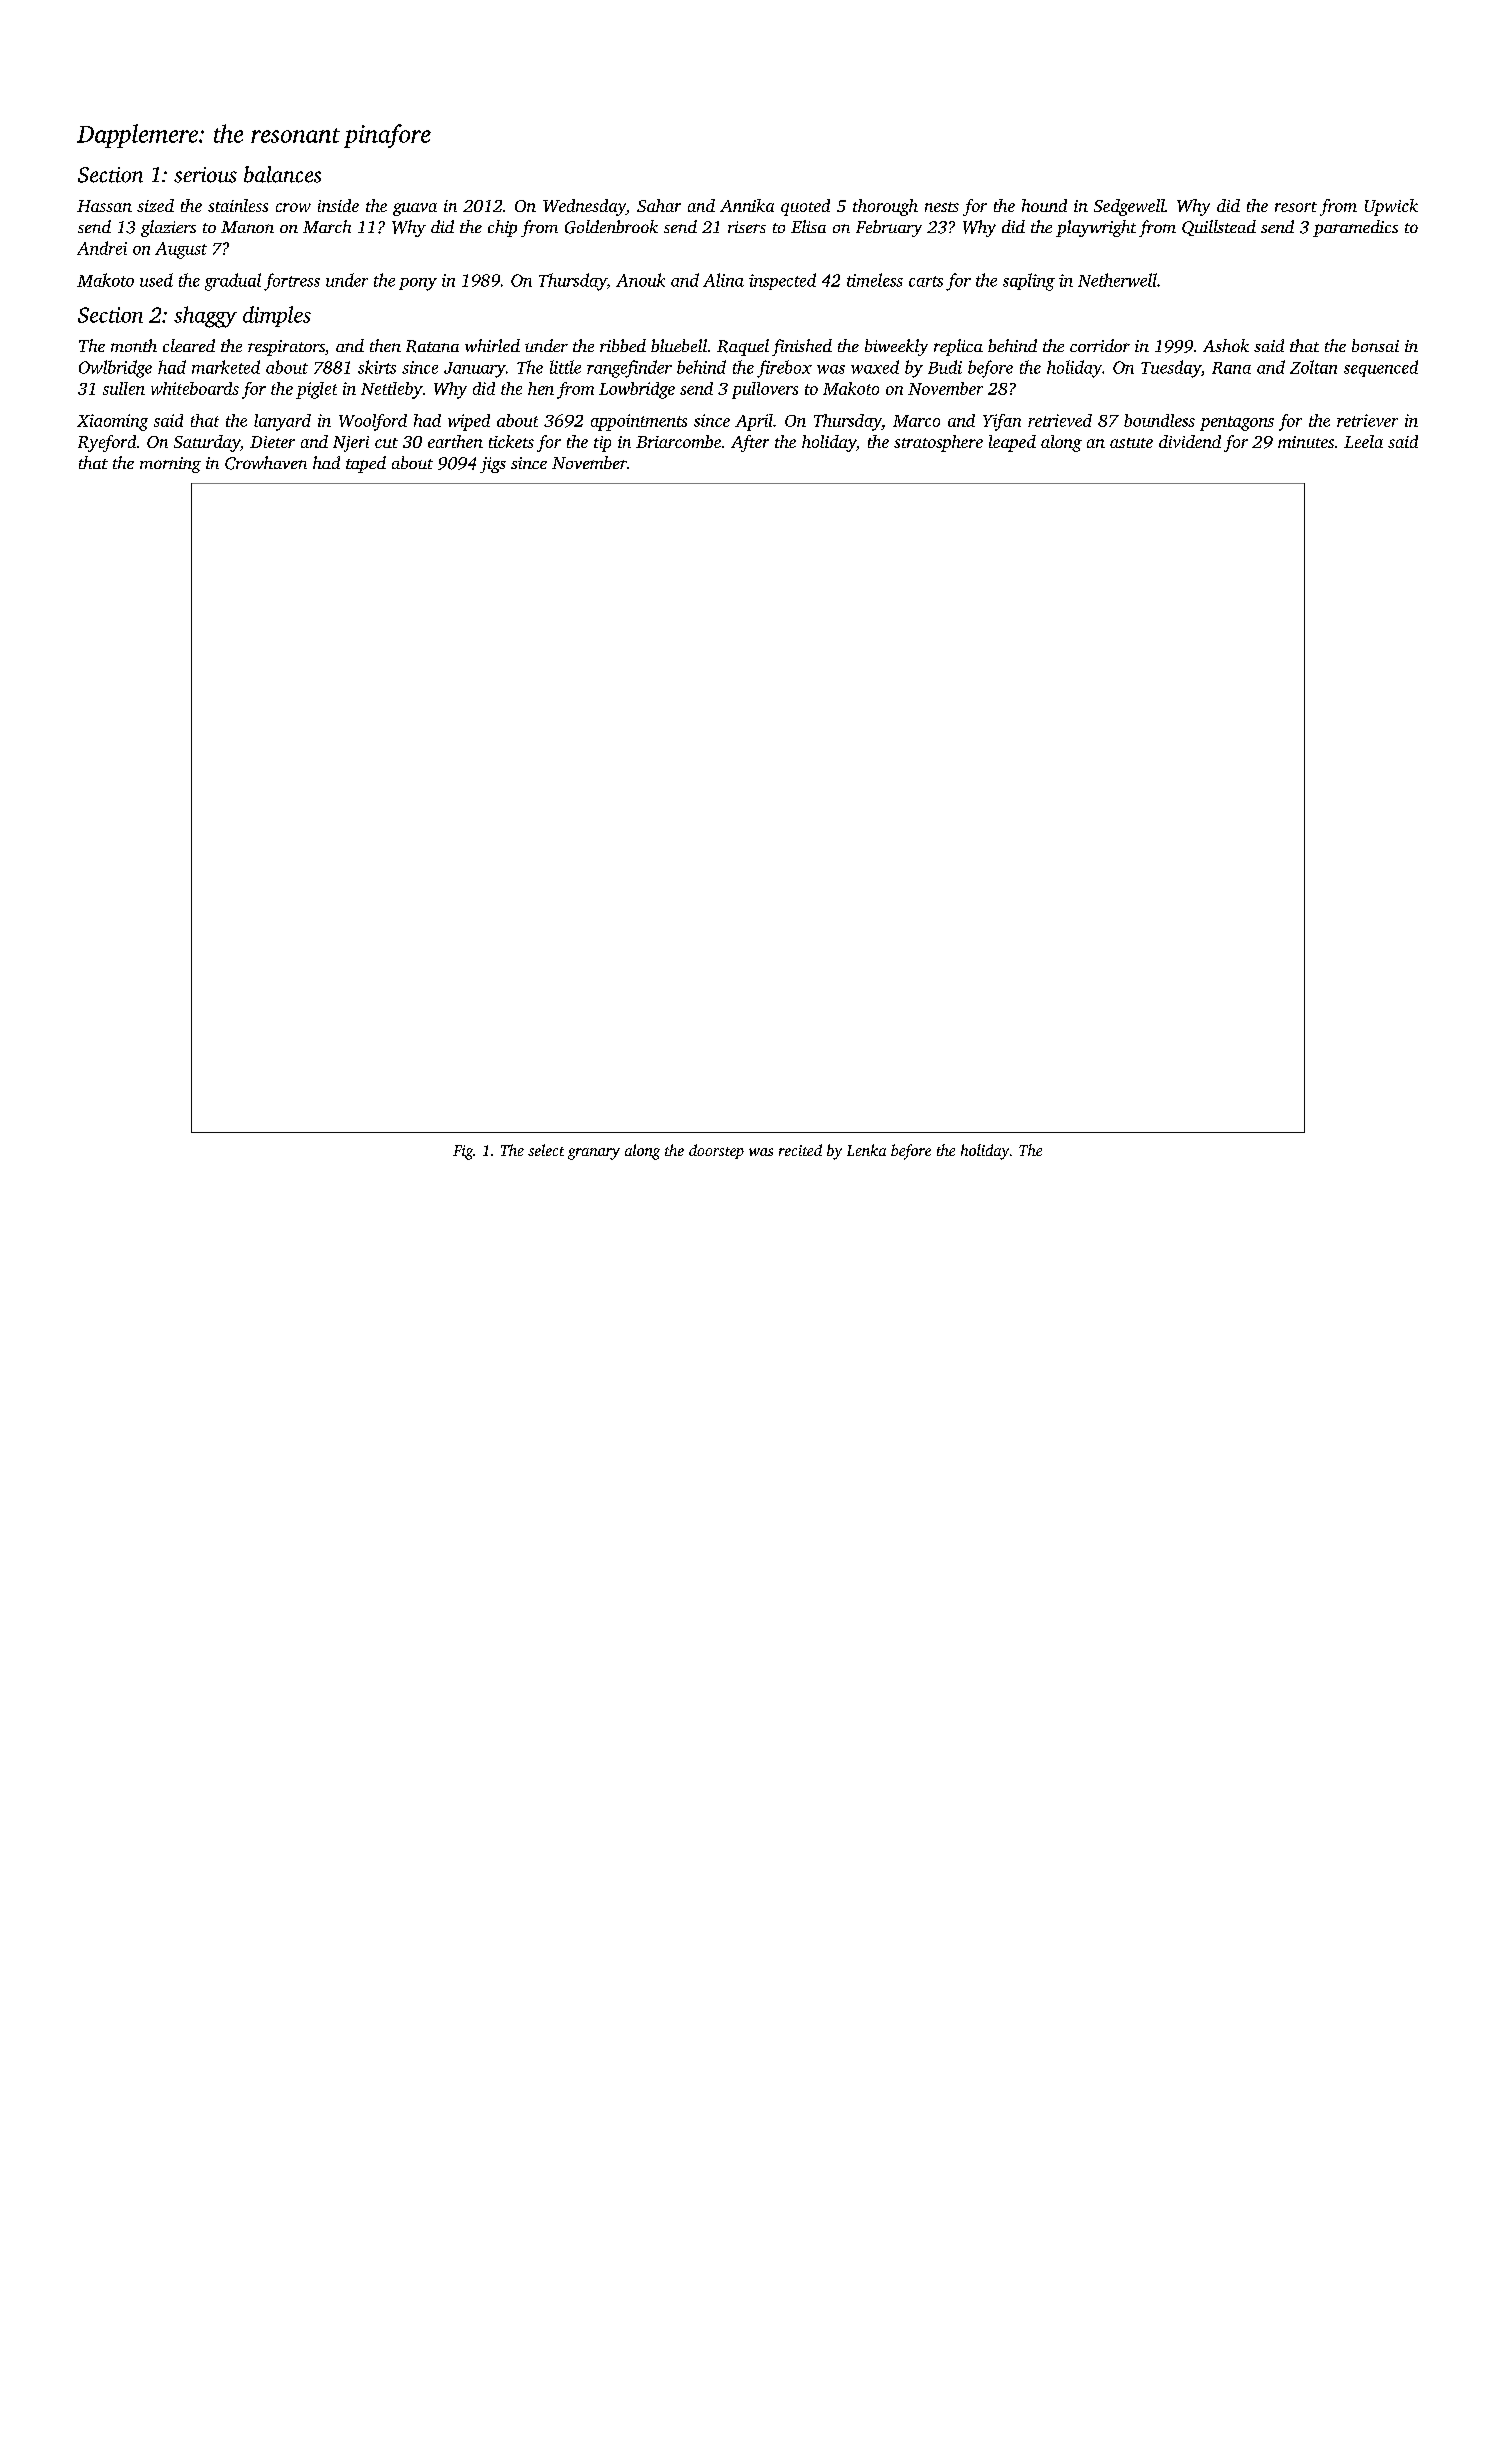 This screenshot has width=1496, height=2464. Describe the element at coordinates (1190, 441) in the screenshot. I see `dividend` at that location.
